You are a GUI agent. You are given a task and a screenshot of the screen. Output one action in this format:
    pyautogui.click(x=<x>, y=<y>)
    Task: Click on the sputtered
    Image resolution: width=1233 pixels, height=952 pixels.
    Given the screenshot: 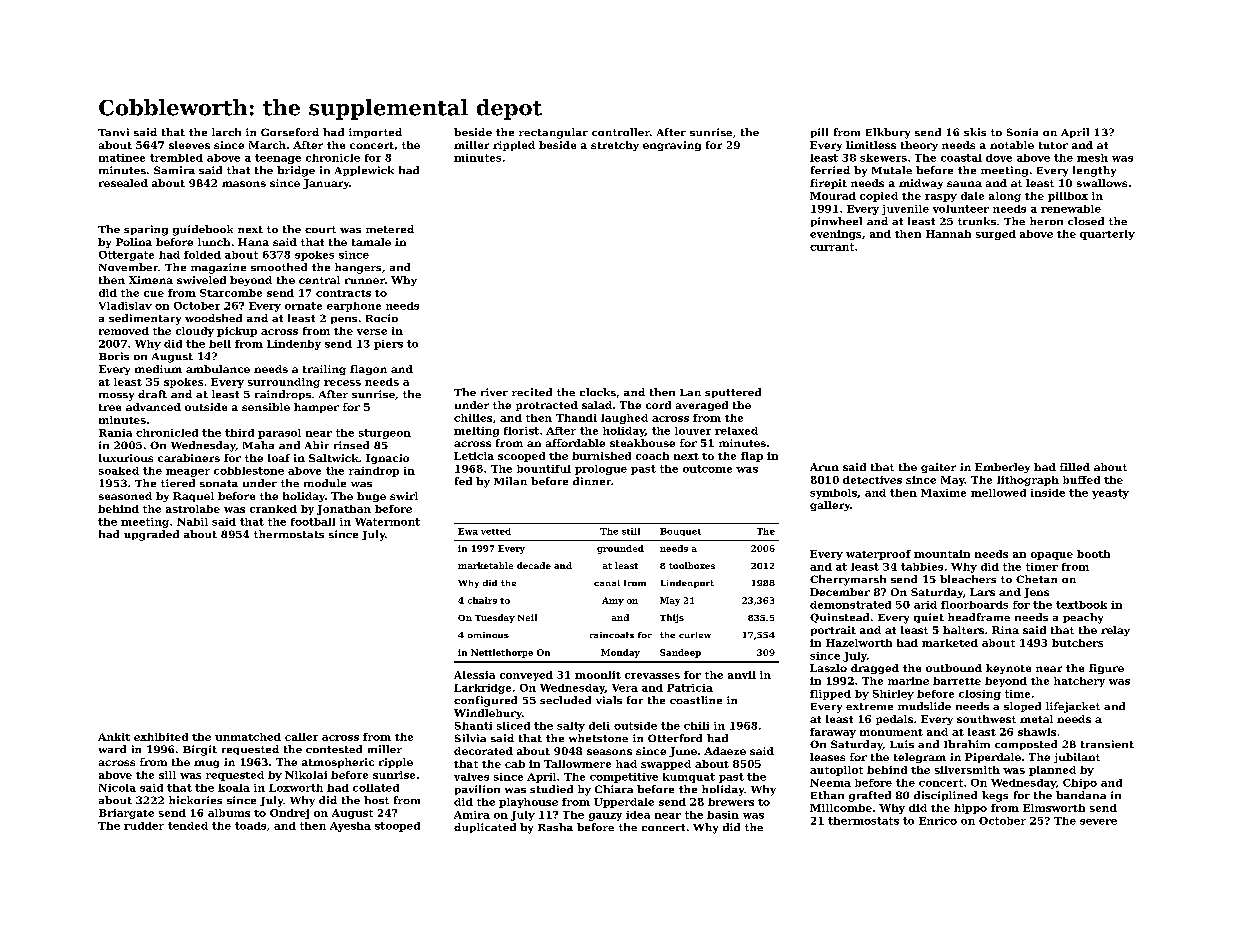 What is the action you would take?
    pyautogui.click(x=733, y=393)
